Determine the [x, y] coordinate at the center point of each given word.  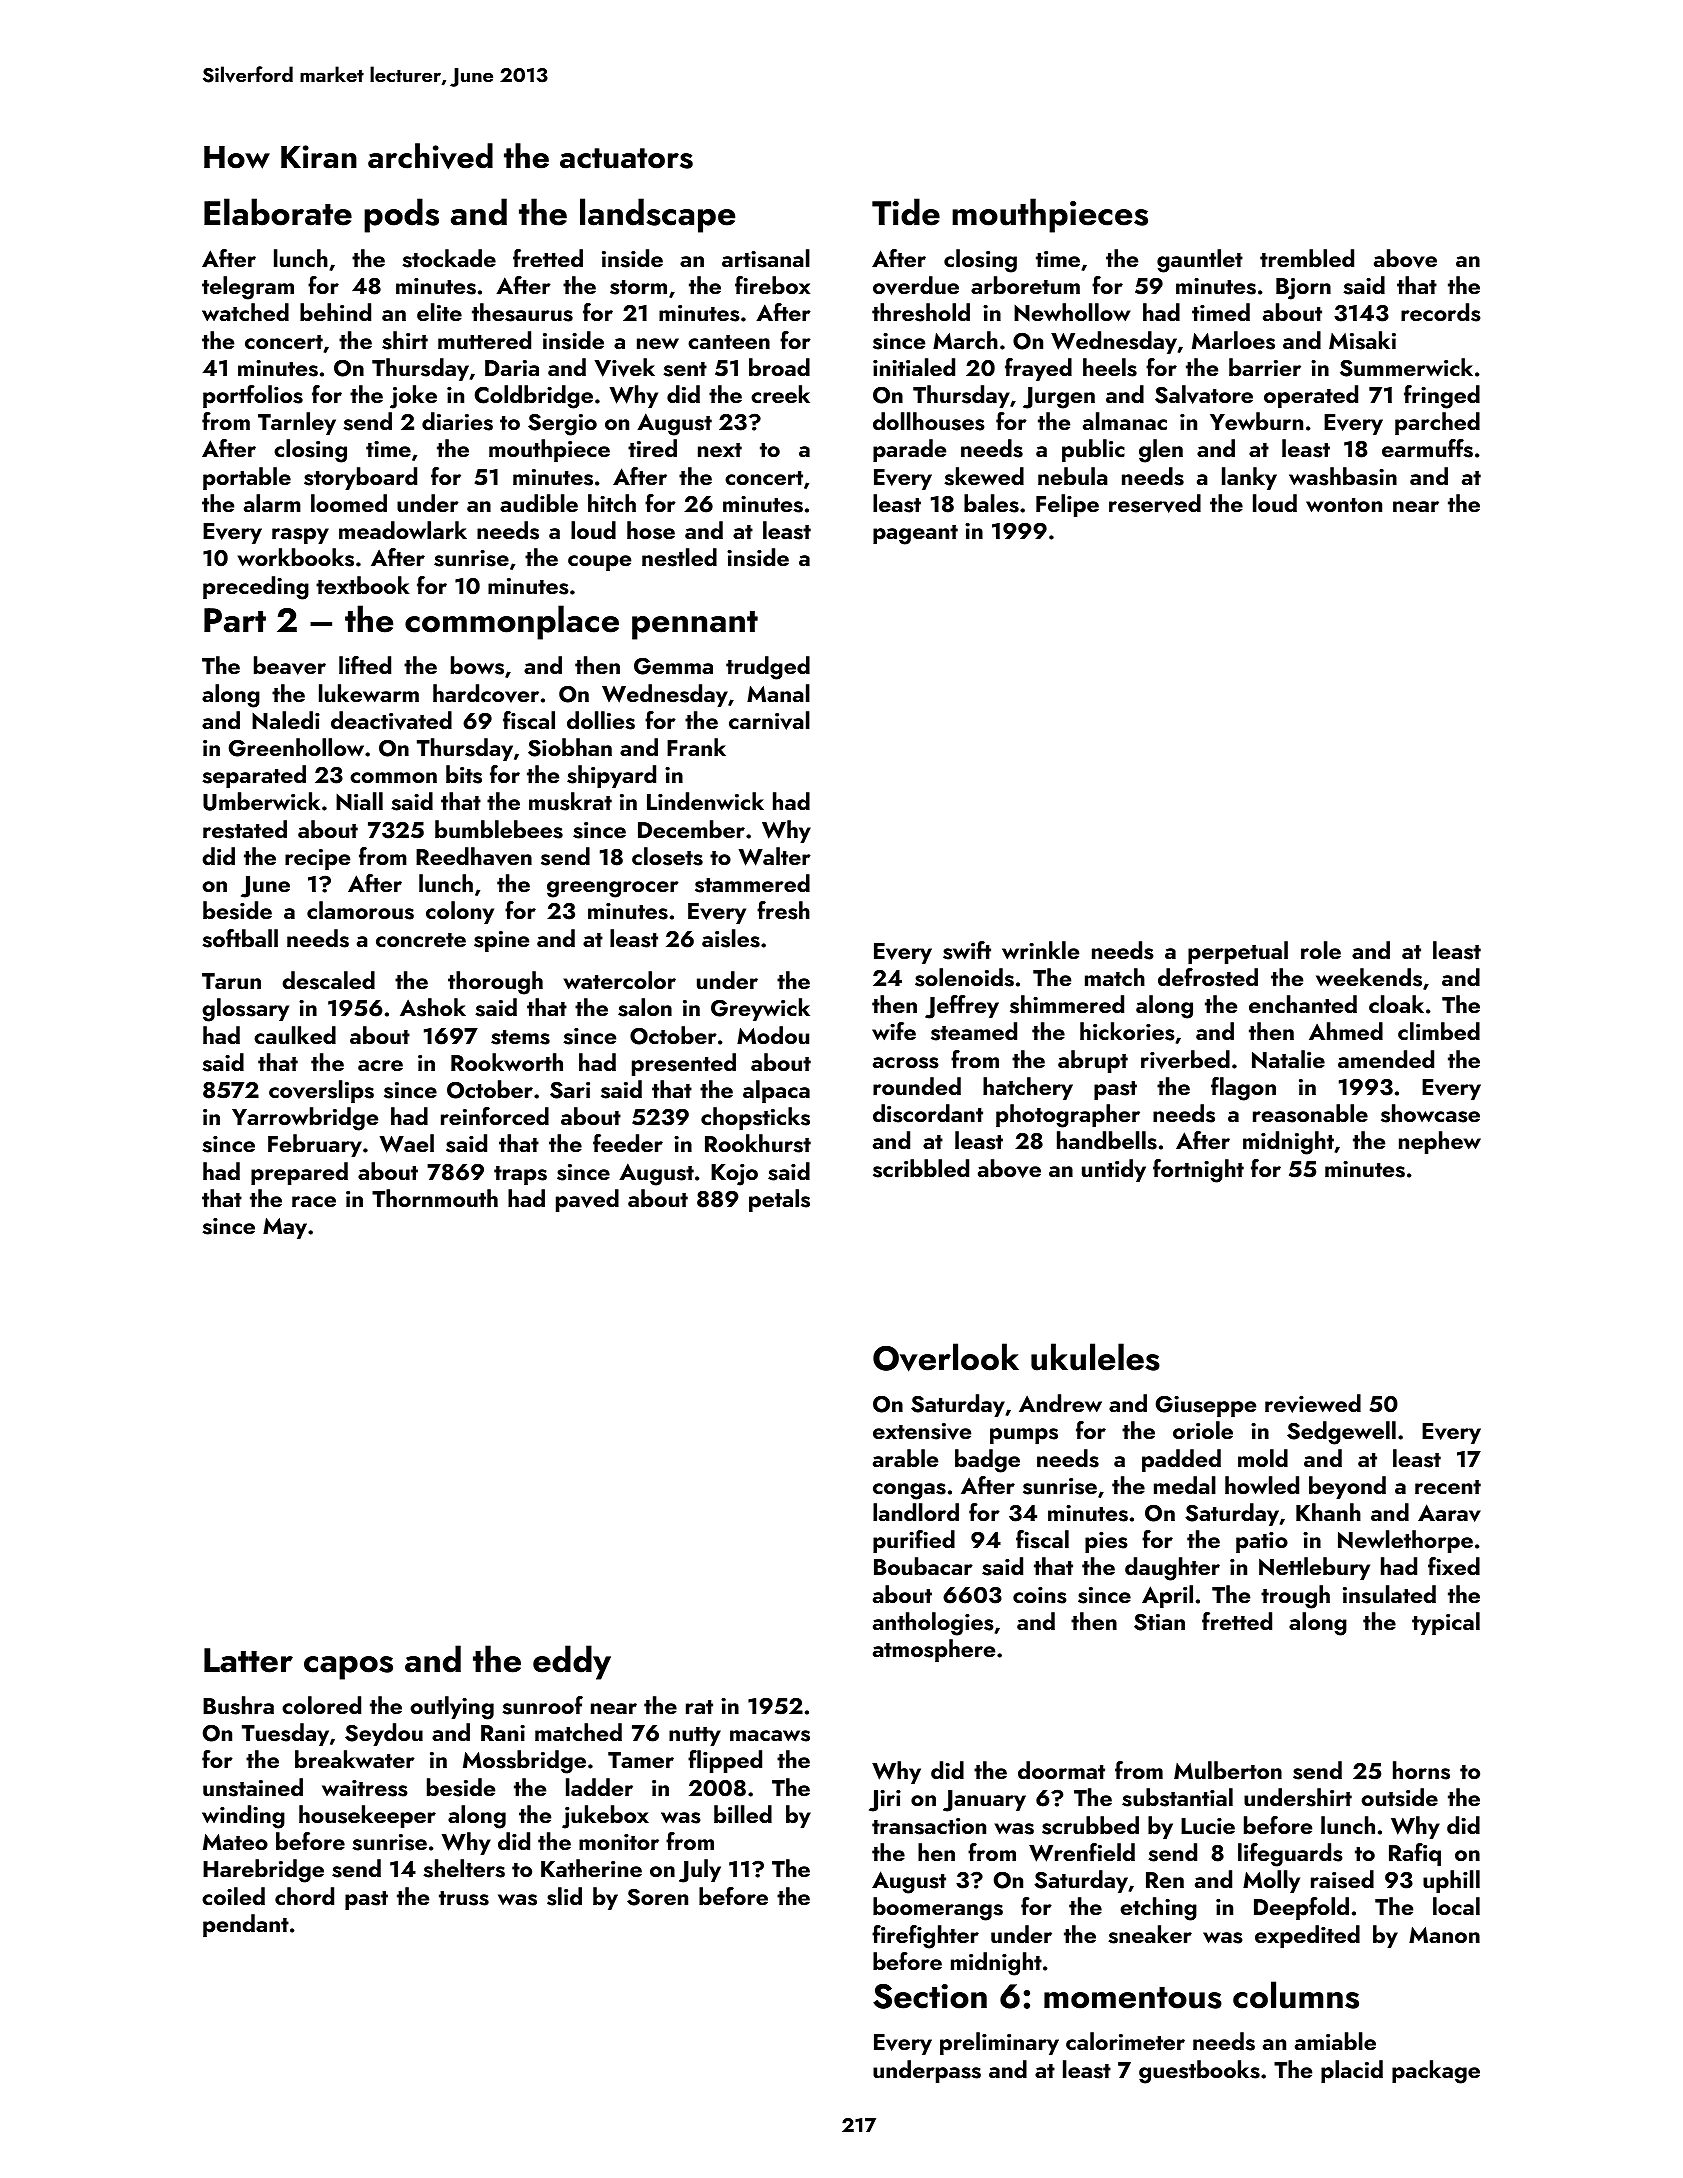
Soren [657, 1897]
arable [905, 1458]
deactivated [391, 720]
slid [564, 1896]
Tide [906, 212]
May [285, 1228]
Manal [778, 693]
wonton [1344, 505]
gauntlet [1200, 261]
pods [401, 215]
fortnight [1198, 1171]
